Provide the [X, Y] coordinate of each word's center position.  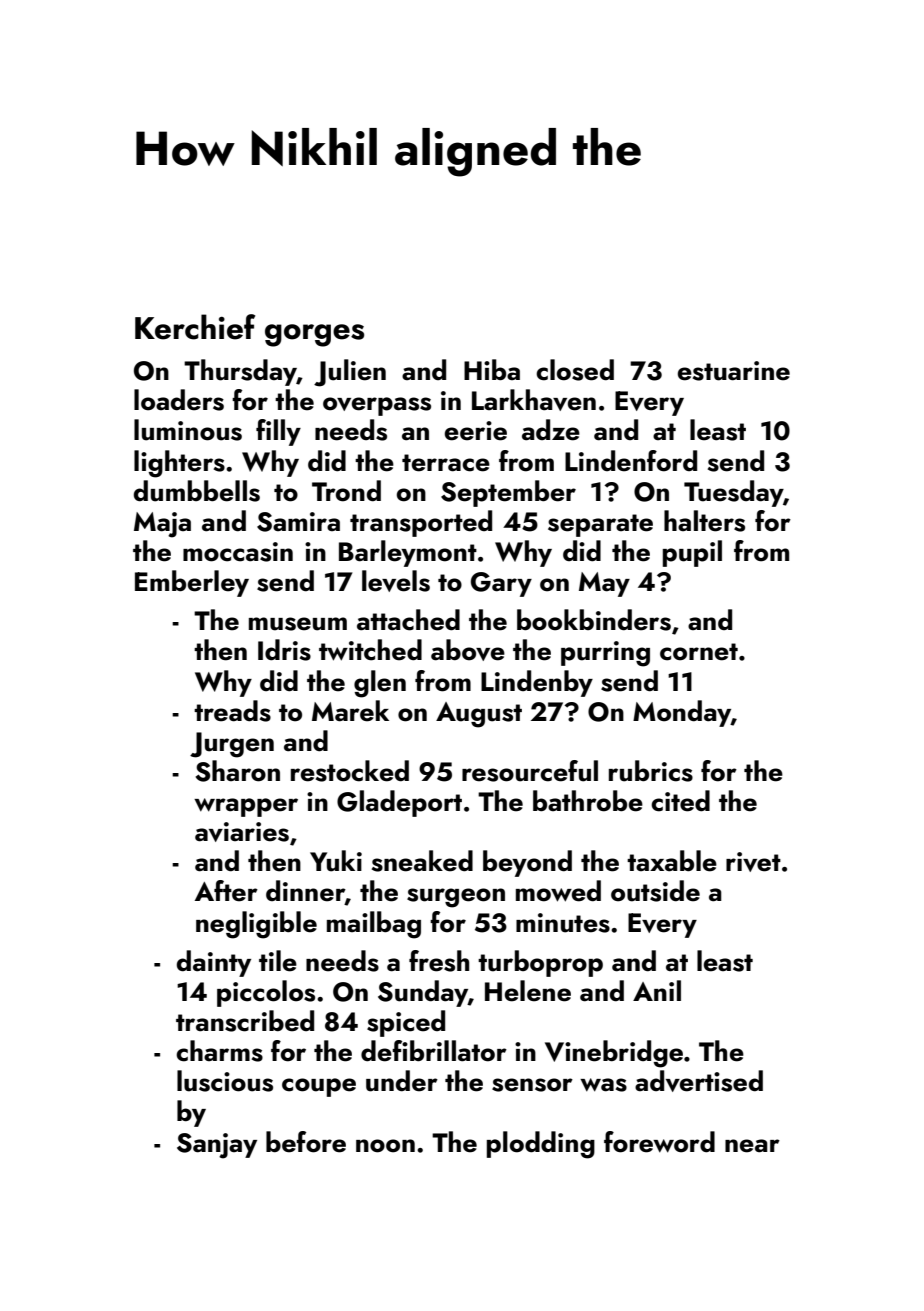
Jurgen [232, 745]
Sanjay [217, 1146]
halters [704, 521]
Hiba [492, 369]
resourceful [530, 771]
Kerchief [195, 327]
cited [680, 801]
